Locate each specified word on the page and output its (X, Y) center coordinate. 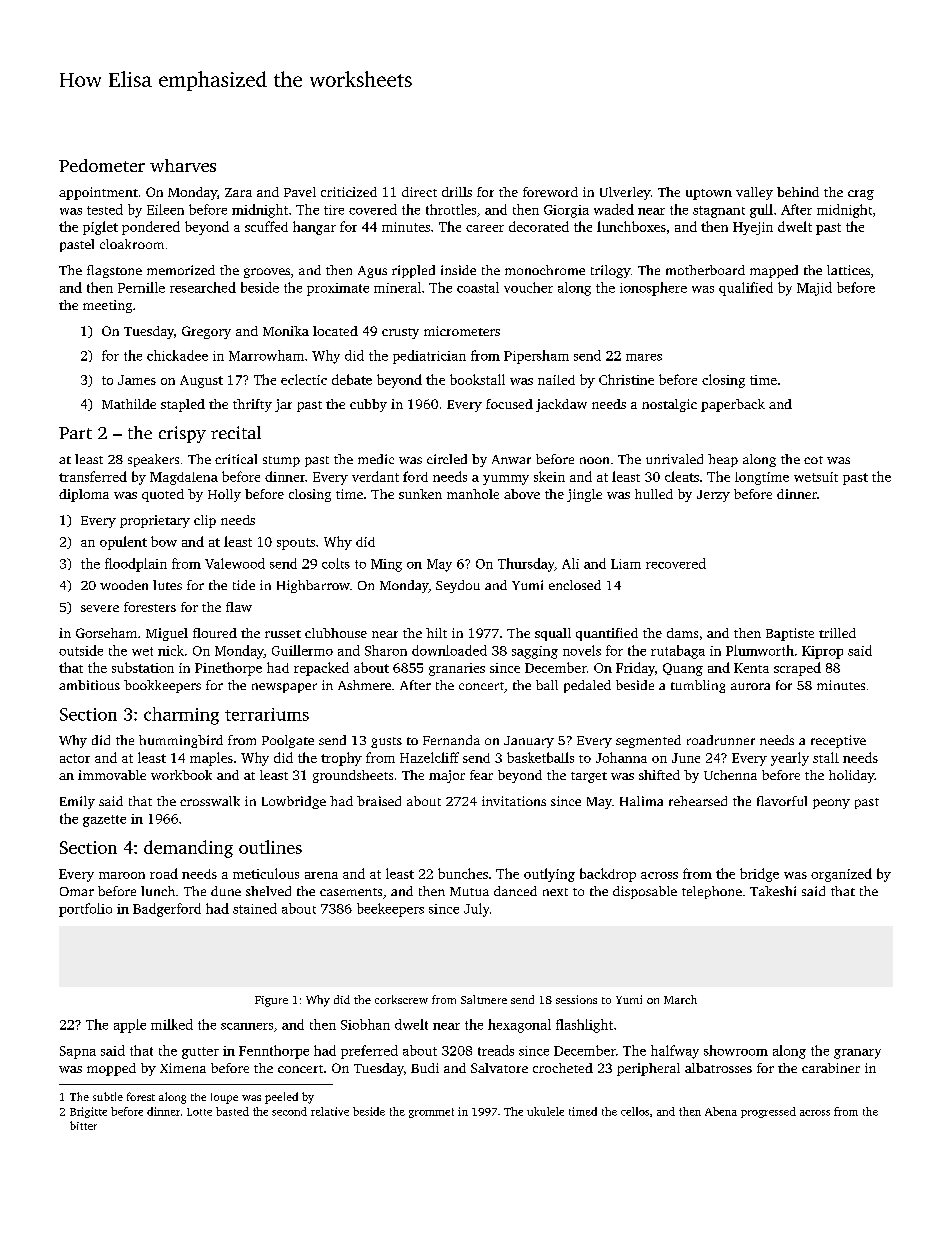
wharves (183, 165)
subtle (108, 1096)
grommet (431, 1113)
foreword (550, 192)
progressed (768, 1112)
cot (813, 460)
